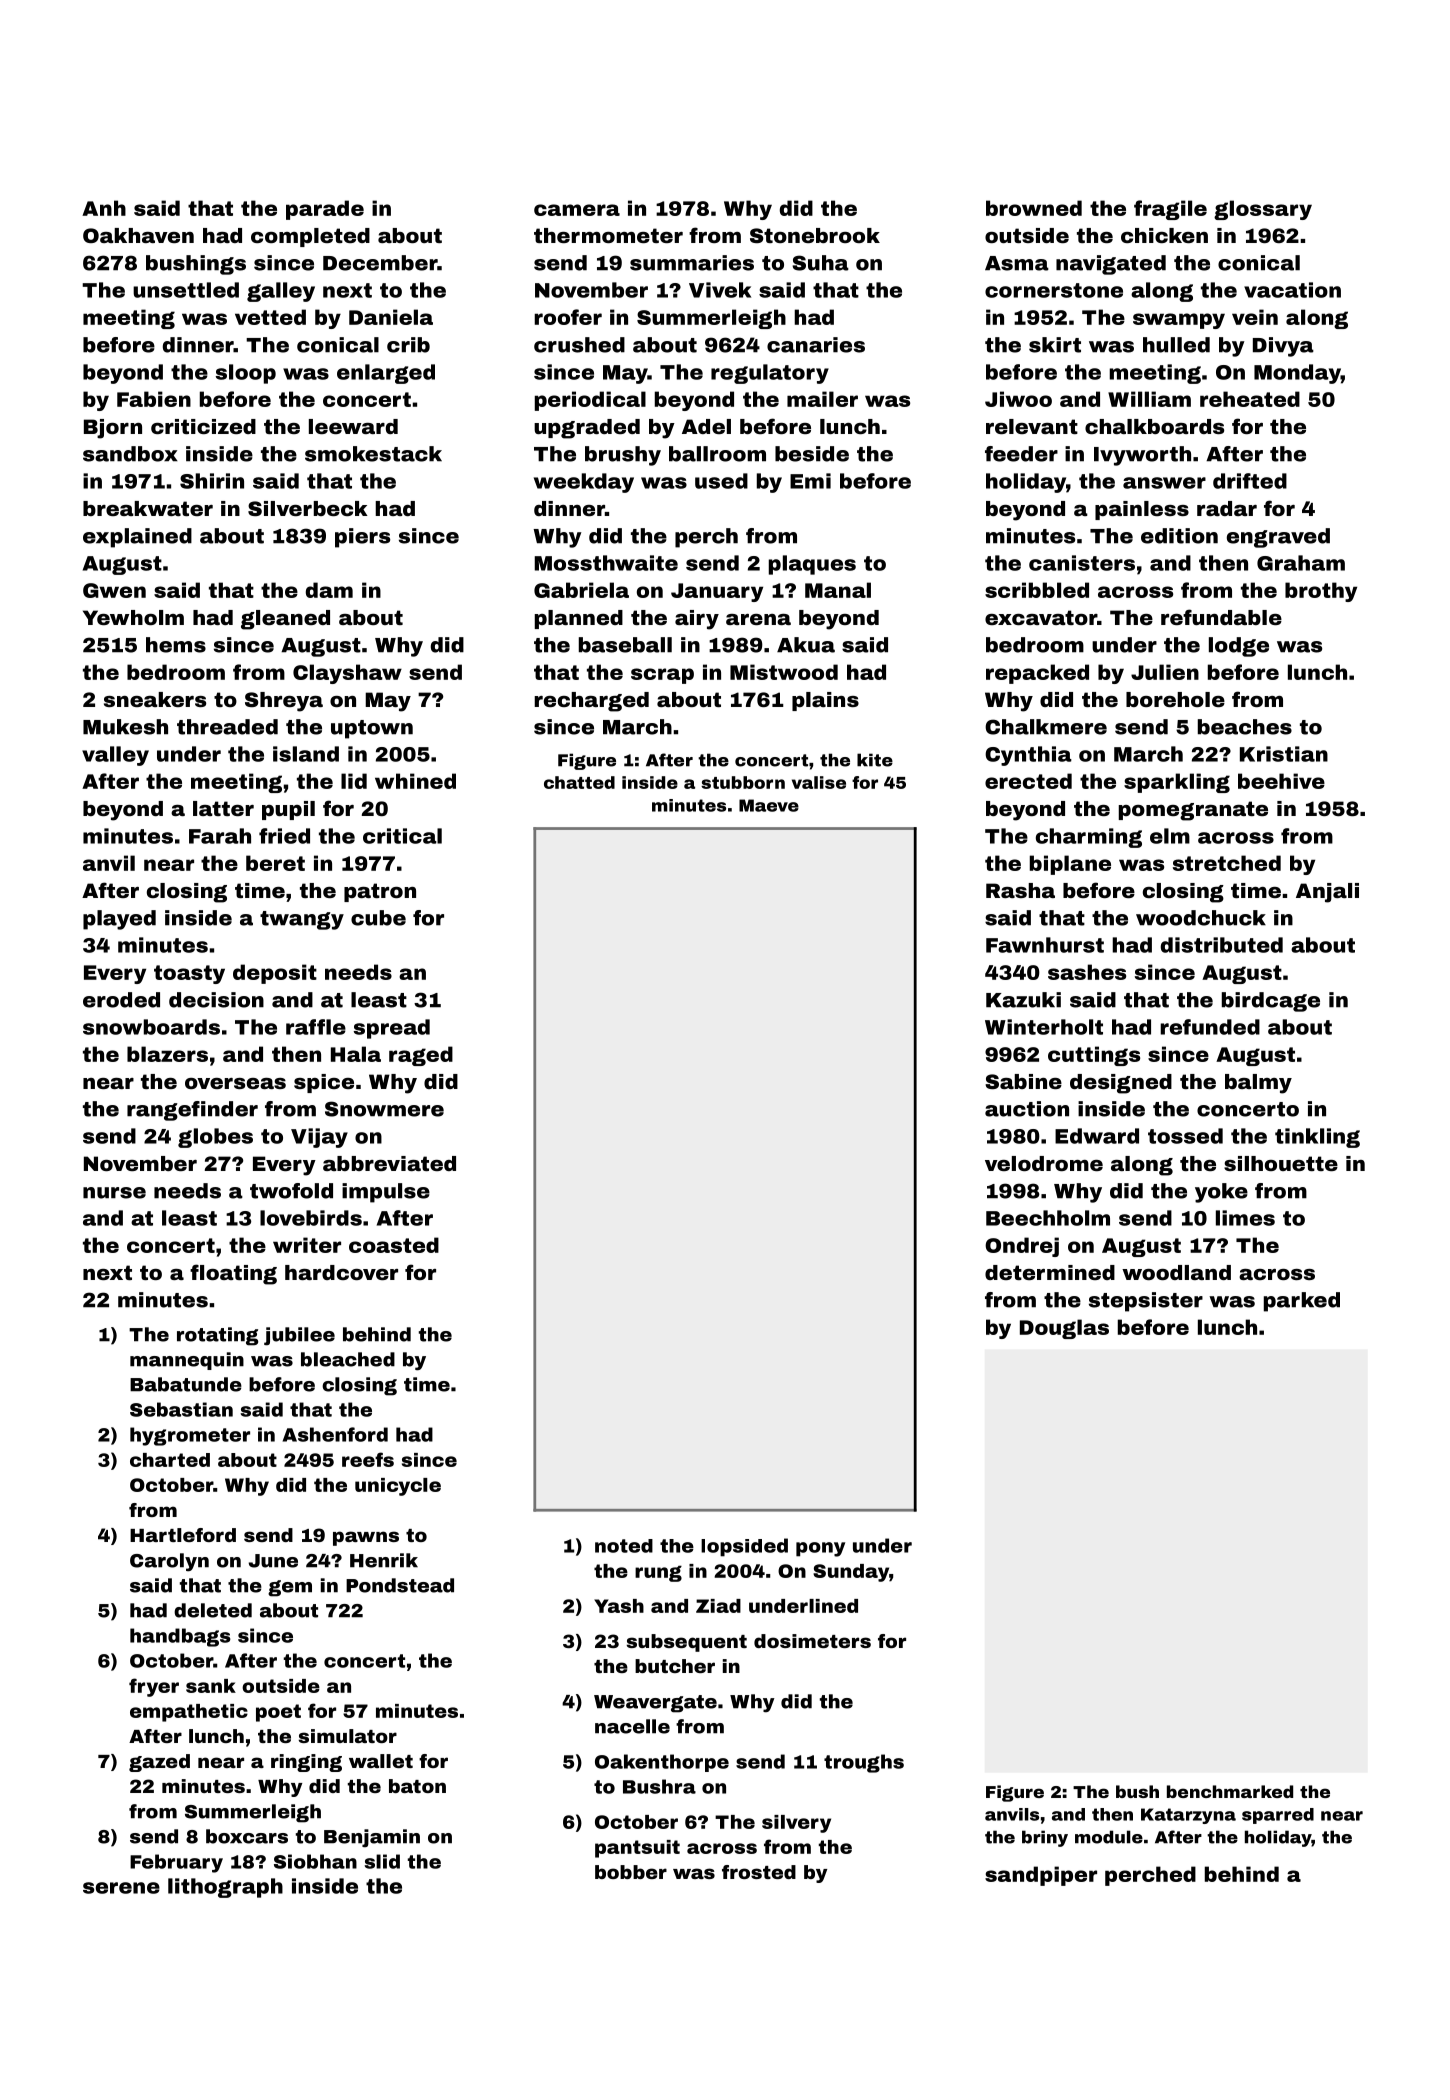 The image size is (1450, 2100). I want to click on troughs, so click(864, 1763).
